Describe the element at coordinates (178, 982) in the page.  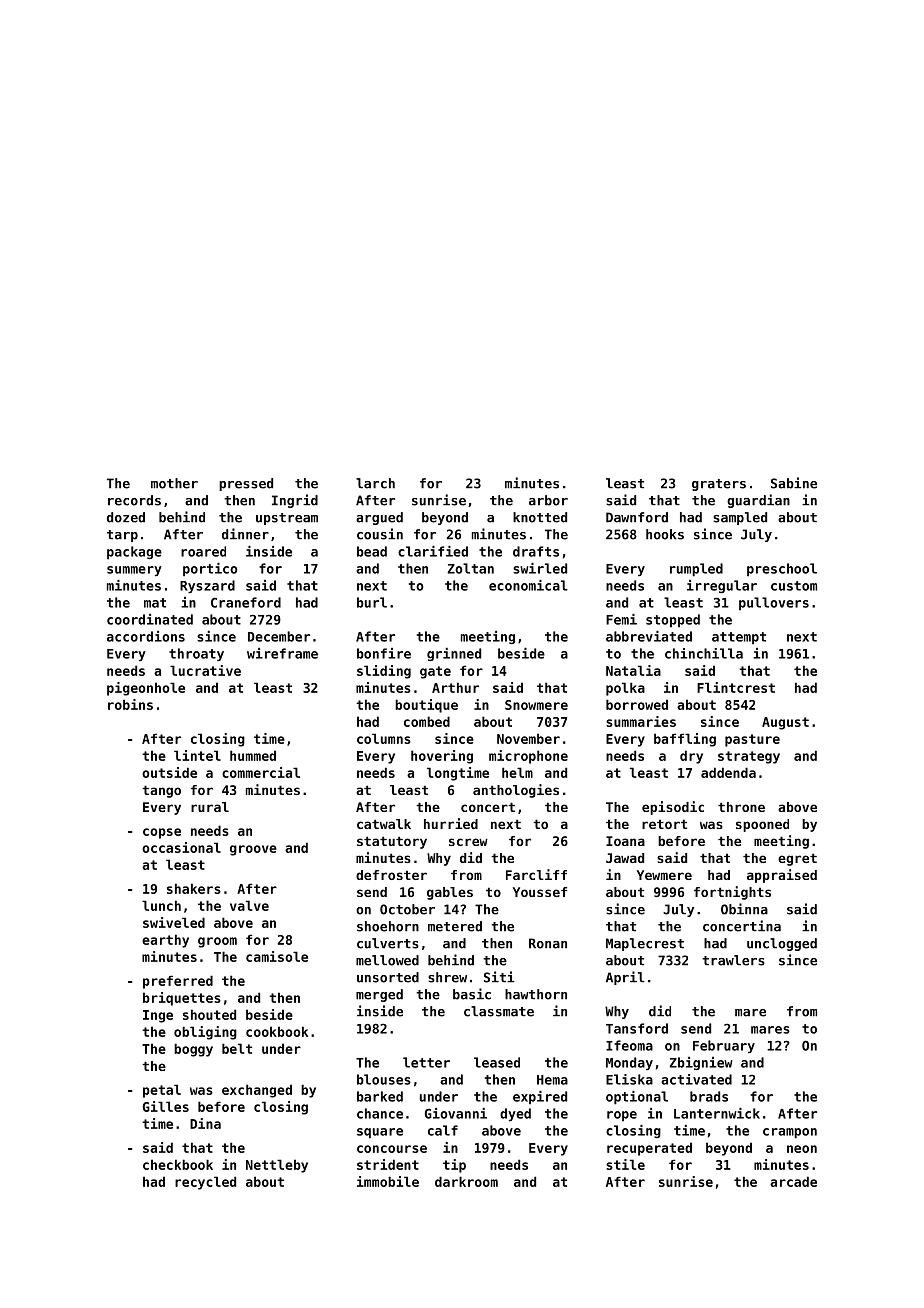
I see `preferred` at that location.
